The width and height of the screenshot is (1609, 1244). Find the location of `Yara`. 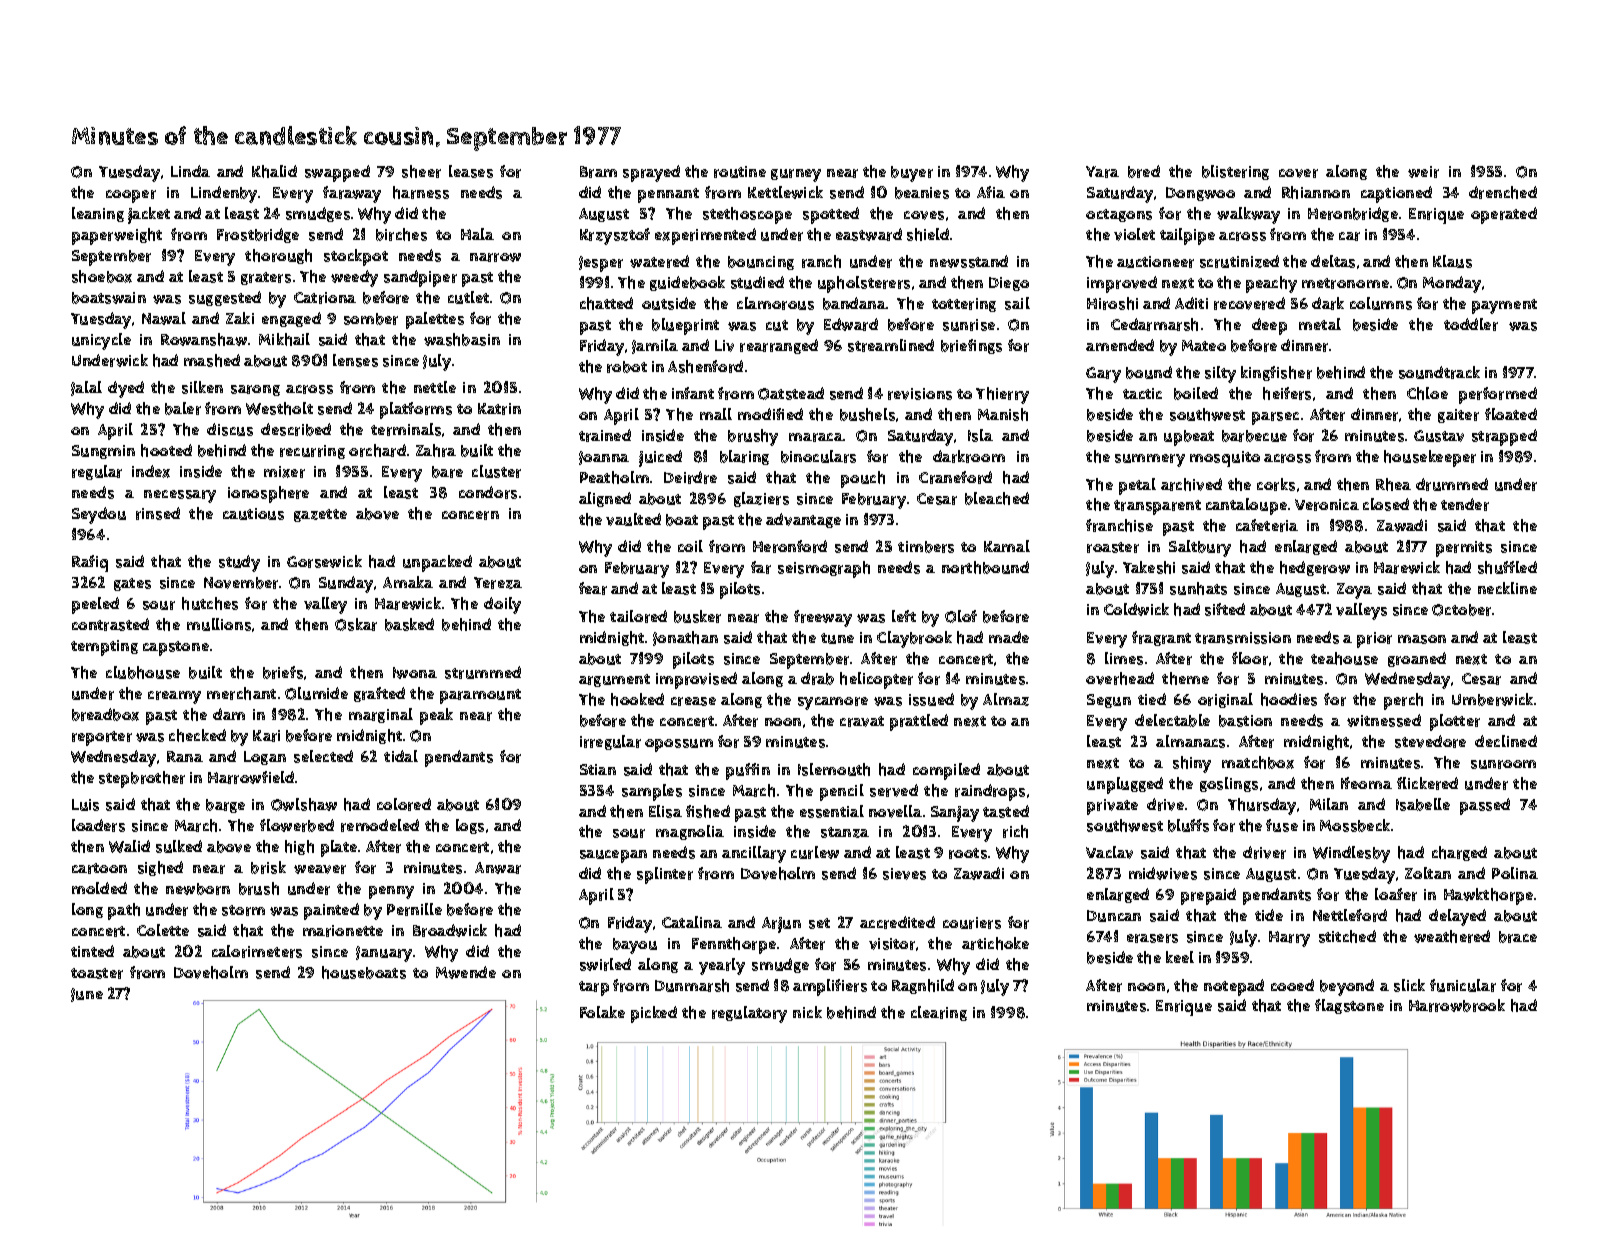

Yara is located at coordinates (1102, 172).
